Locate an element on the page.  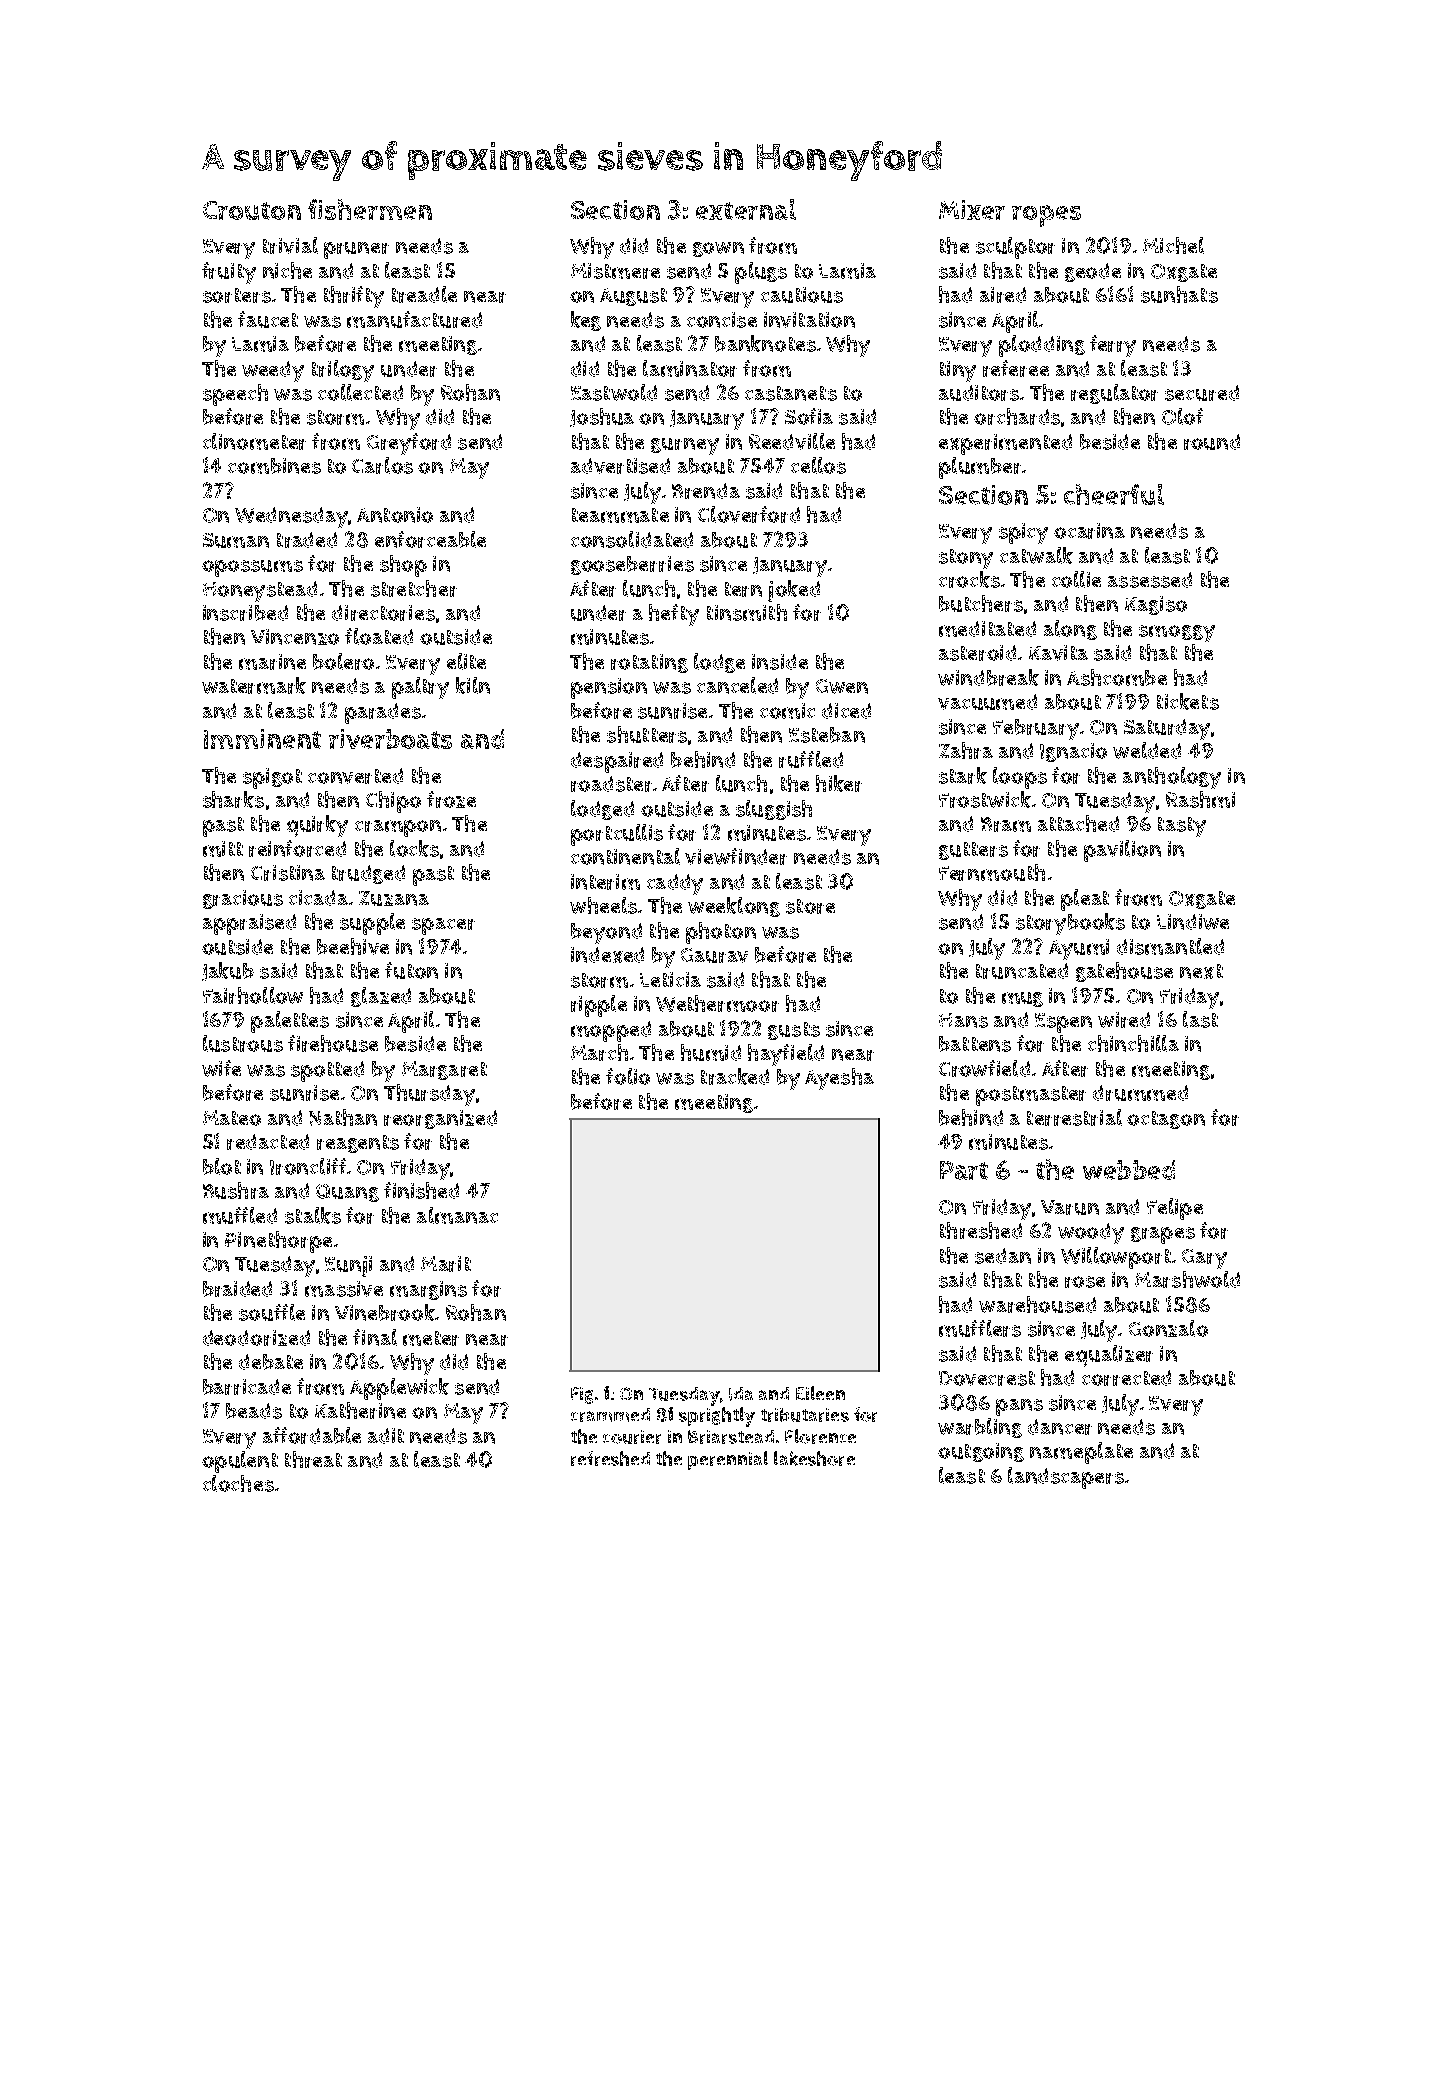
gown is located at coordinates (718, 249).
